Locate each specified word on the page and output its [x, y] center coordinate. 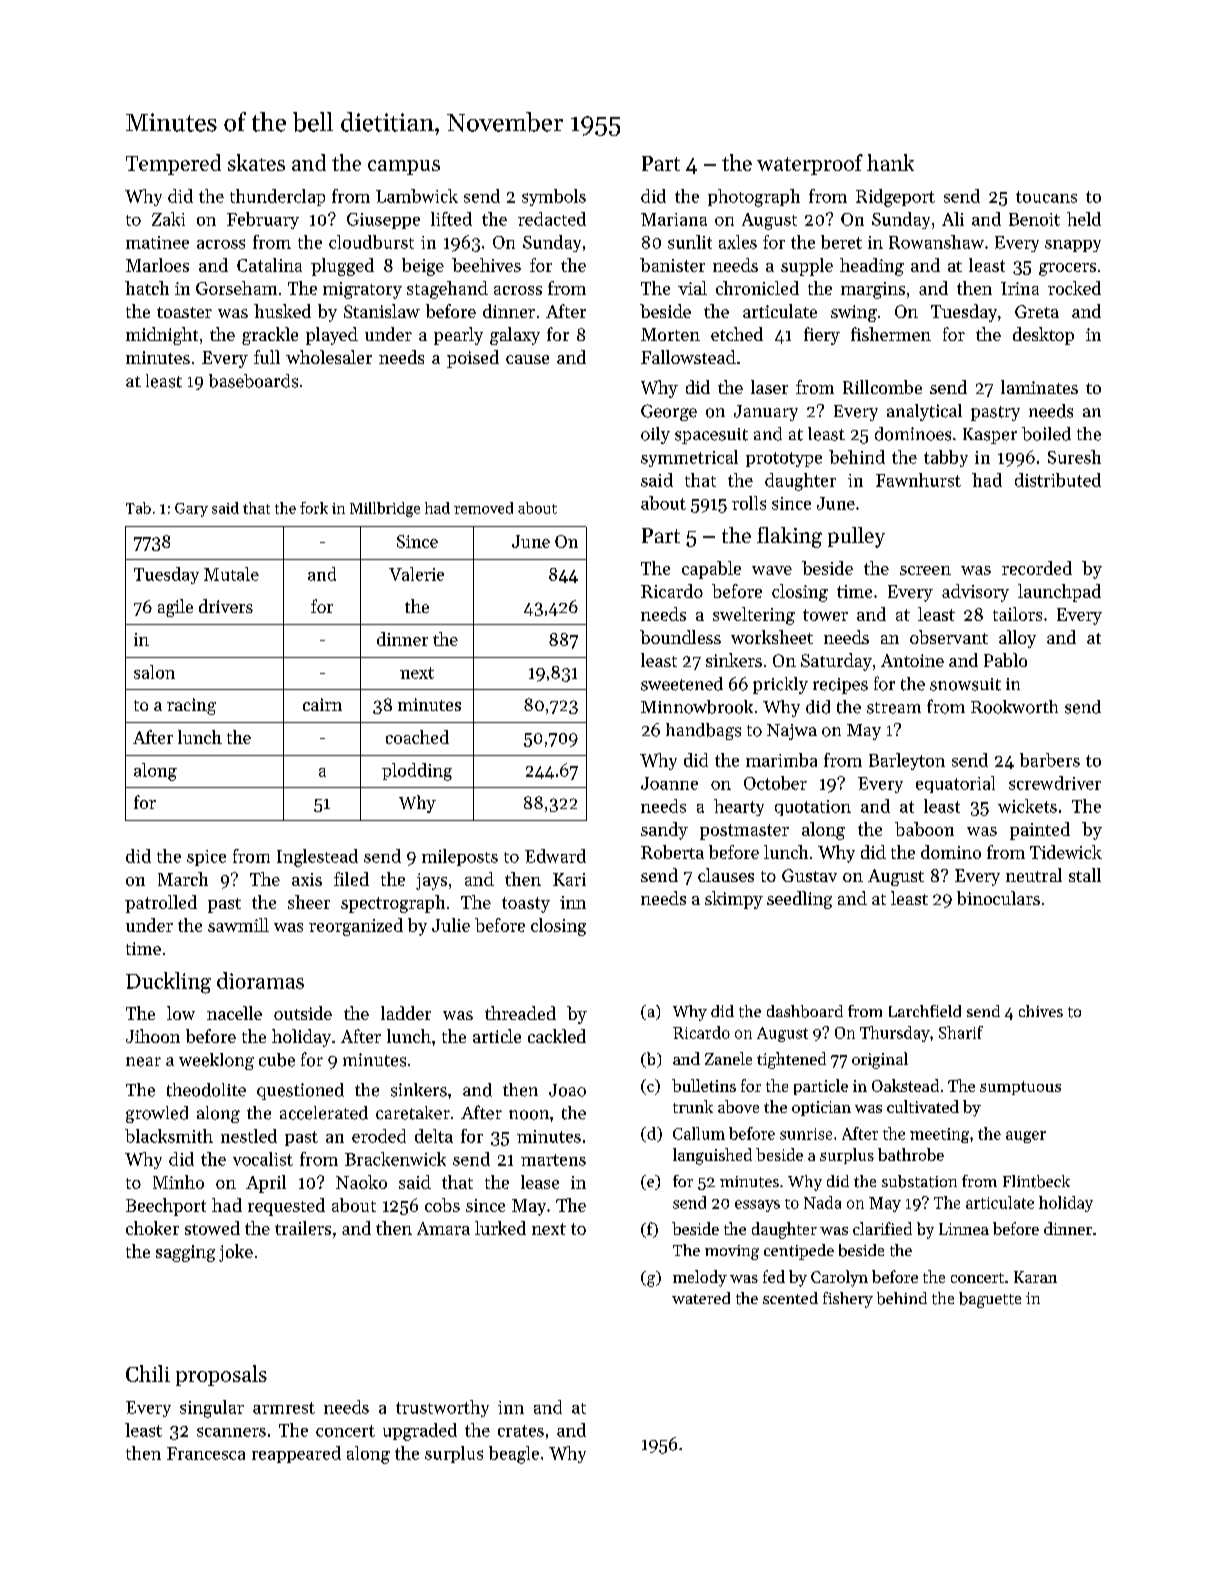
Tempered [173, 164]
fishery [848, 1300]
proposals [221, 1375]
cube [277, 1060]
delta [434, 1136]
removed [483, 508]
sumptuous [1020, 1088]
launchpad [1059, 593]
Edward [555, 856]
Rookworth [1014, 707]
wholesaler [329, 357]
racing [191, 706]
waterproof [810, 164]
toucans [1046, 197]
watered [701, 1298]
